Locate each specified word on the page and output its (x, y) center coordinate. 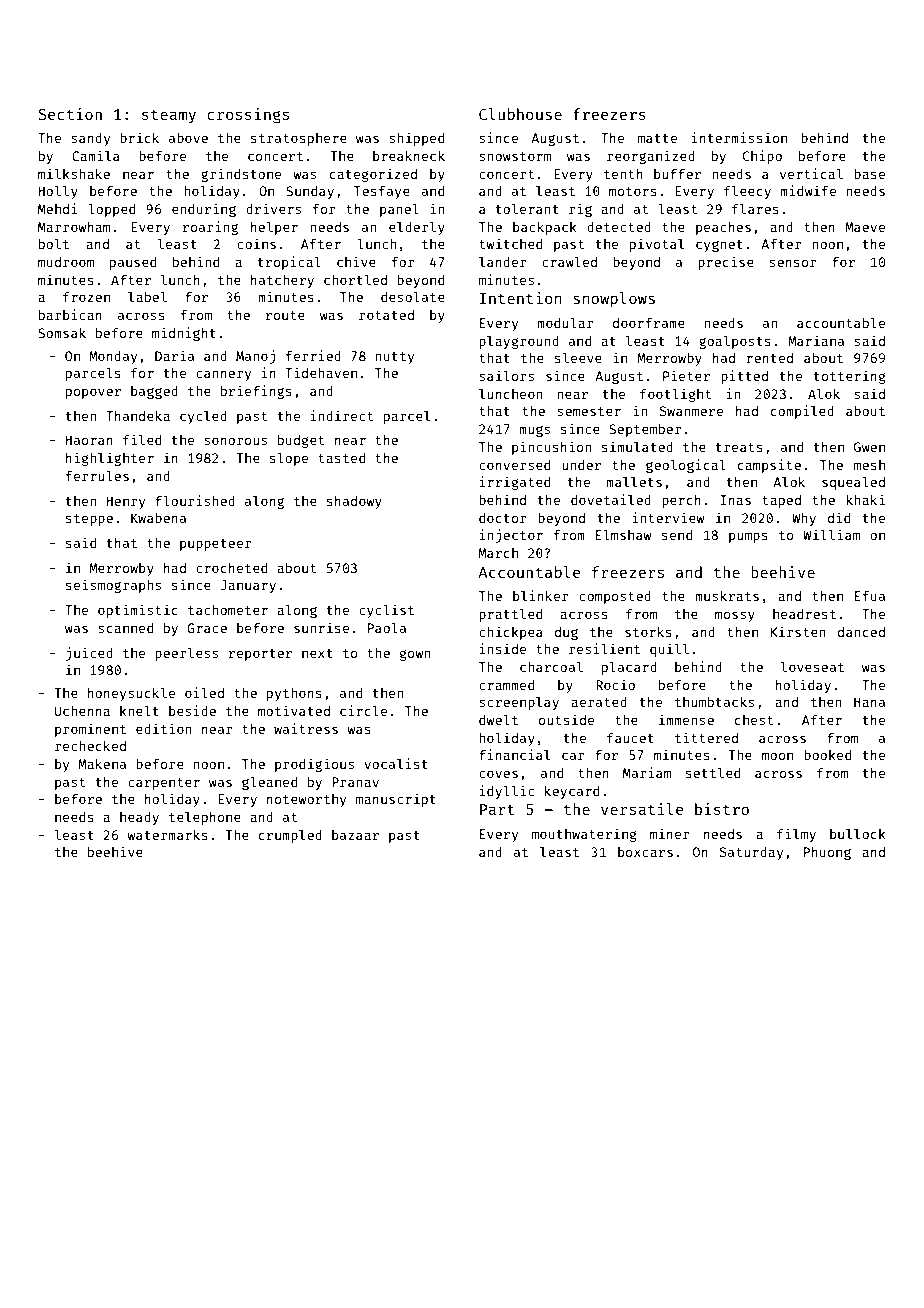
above (188, 138)
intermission (739, 137)
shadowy (354, 502)
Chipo (762, 157)
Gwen (869, 447)
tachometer (228, 610)
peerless (186, 654)
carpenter (164, 784)
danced (861, 632)
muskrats (727, 596)
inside (503, 648)
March (498, 553)
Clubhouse (520, 114)
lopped (111, 210)
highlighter (110, 459)
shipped (416, 139)
